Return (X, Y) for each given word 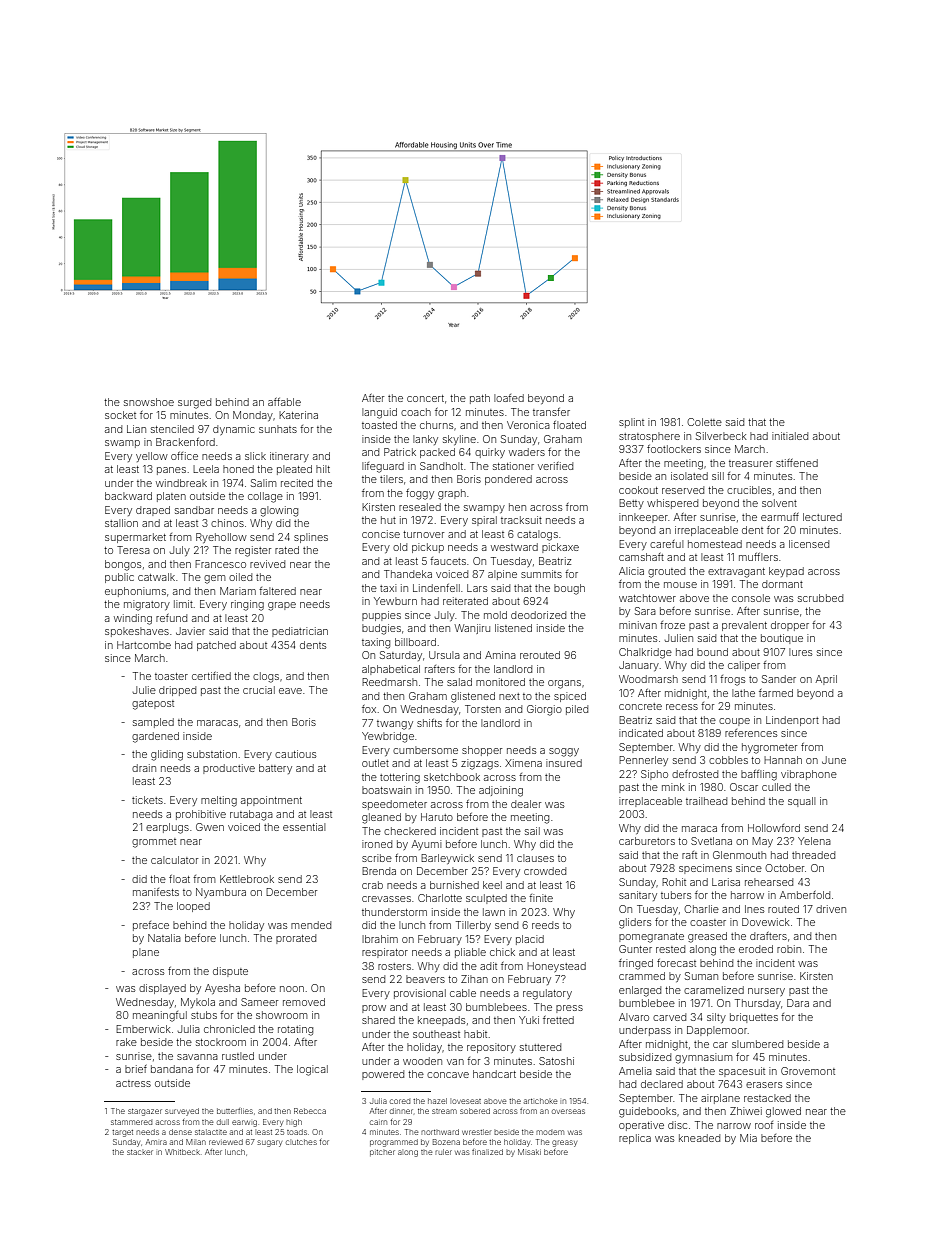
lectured (822, 517)
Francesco (220, 564)
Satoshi (556, 1061)
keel (492, 885)
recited (297, 483)
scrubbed (820, 598)
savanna (197, 1057)
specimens (705, 869)
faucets (448, 561)
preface (151, 926)
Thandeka (408, 574)
